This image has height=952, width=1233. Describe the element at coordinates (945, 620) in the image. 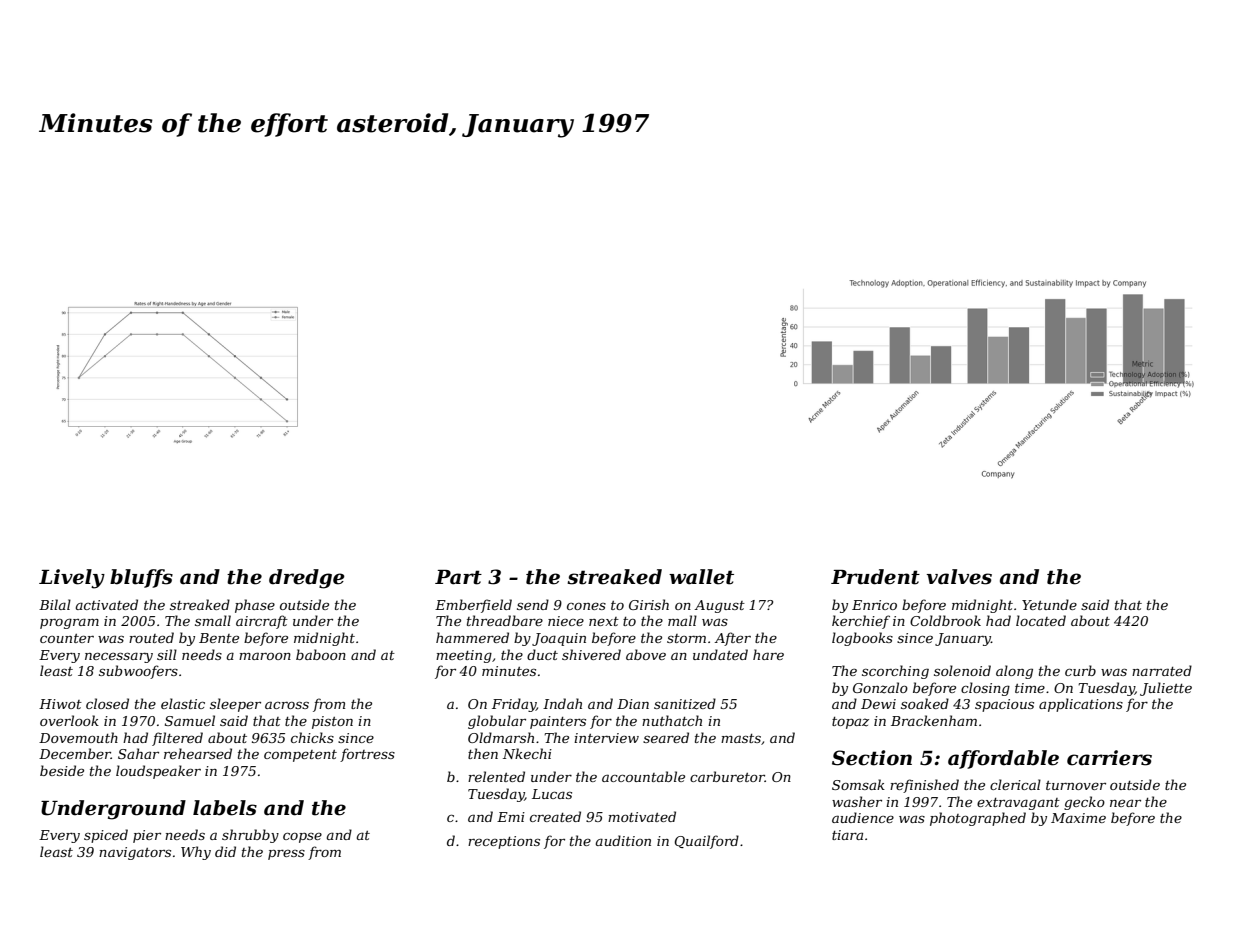

I see `Coldbrook` at that location.
